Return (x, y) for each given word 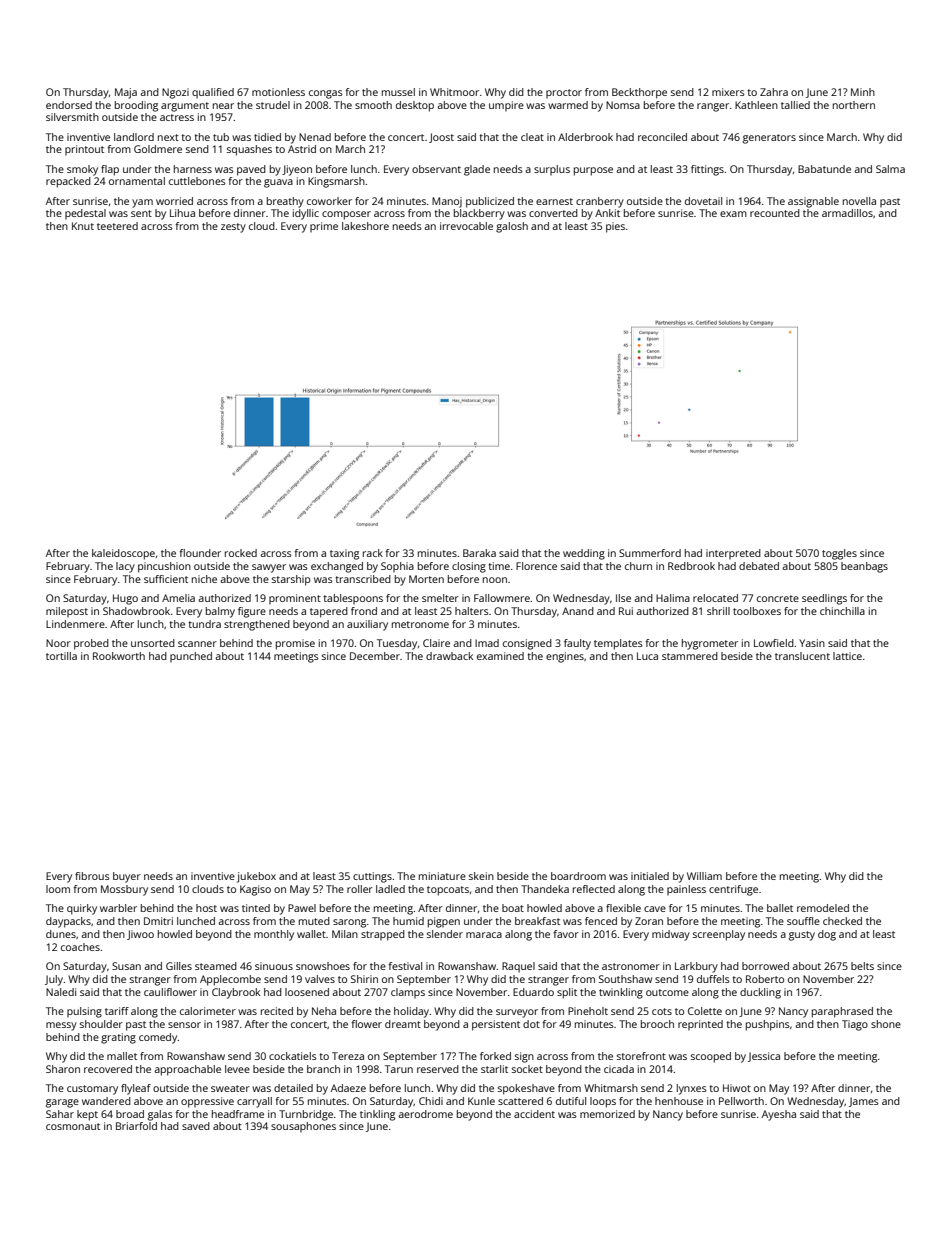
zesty (233, 228)
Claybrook (236, 993)
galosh (512, 227)
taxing (344, 554)
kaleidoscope (123, 554)
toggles (839, 554)
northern (854, 105)
